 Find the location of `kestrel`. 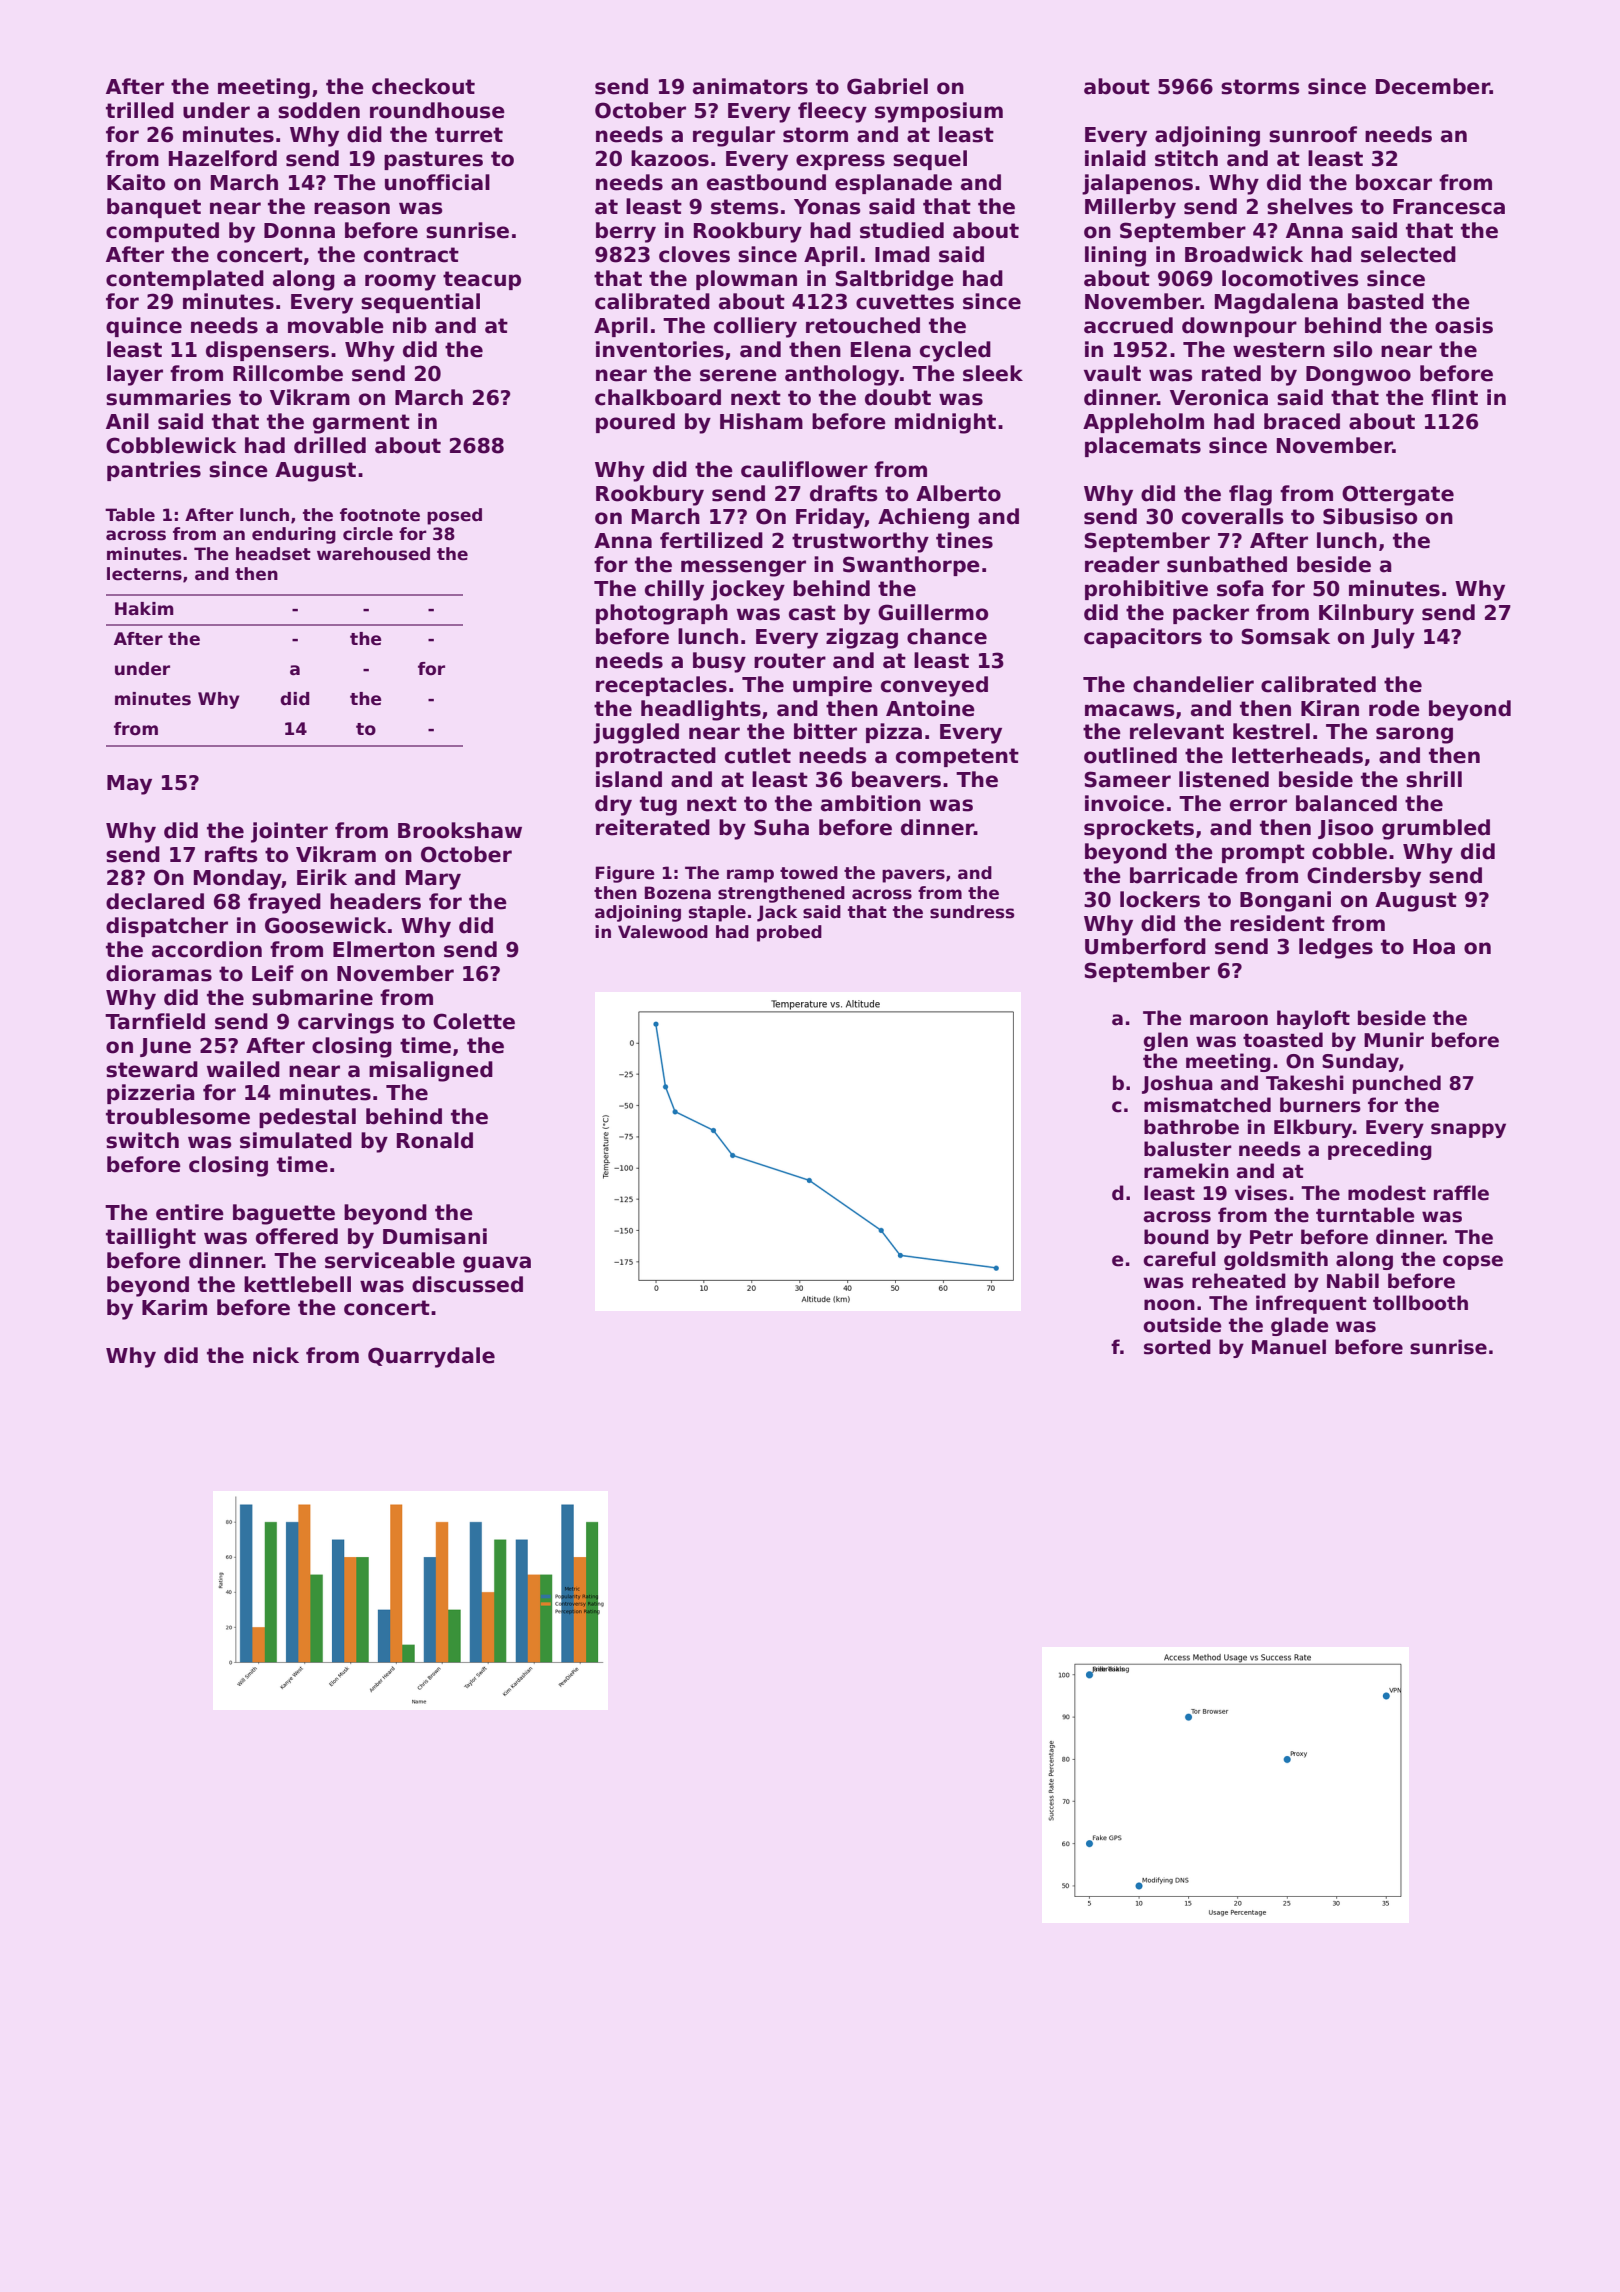

kestrel is located at coordinates (1271, 731).
